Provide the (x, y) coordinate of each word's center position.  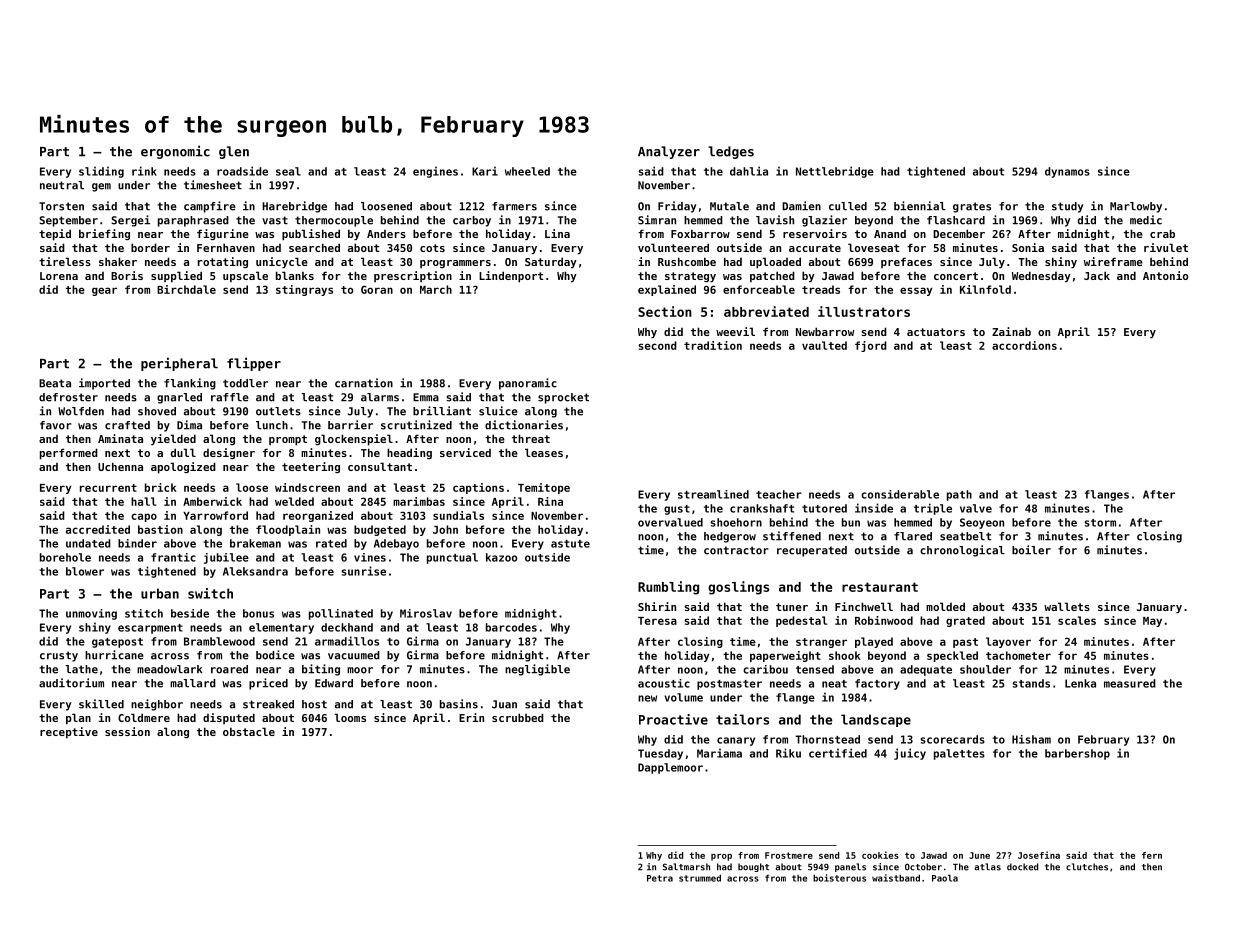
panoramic (528, 384)
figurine (223, 234)
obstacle (249, 731)
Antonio (1165, 275)
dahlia (749, 171)
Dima (189, 425)
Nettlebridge (835, 172)
